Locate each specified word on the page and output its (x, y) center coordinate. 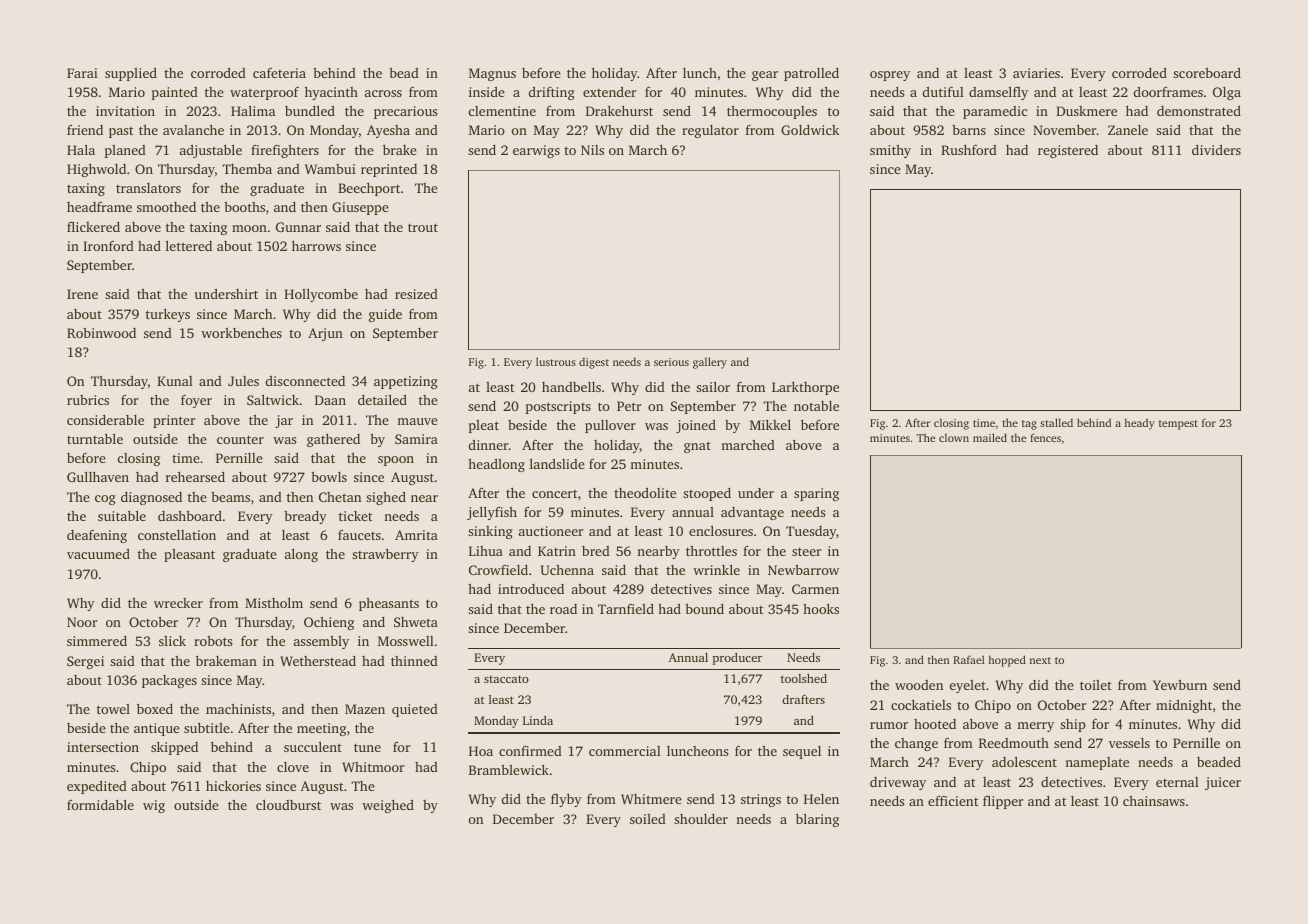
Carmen (815, 589)
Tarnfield (626, 608)
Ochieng (329, 623)
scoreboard (1207, 73)
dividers (1216, 149)
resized (416, 294)
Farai (82, 73)
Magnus (492, 74)
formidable (100, 804)
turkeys (168, 315)
